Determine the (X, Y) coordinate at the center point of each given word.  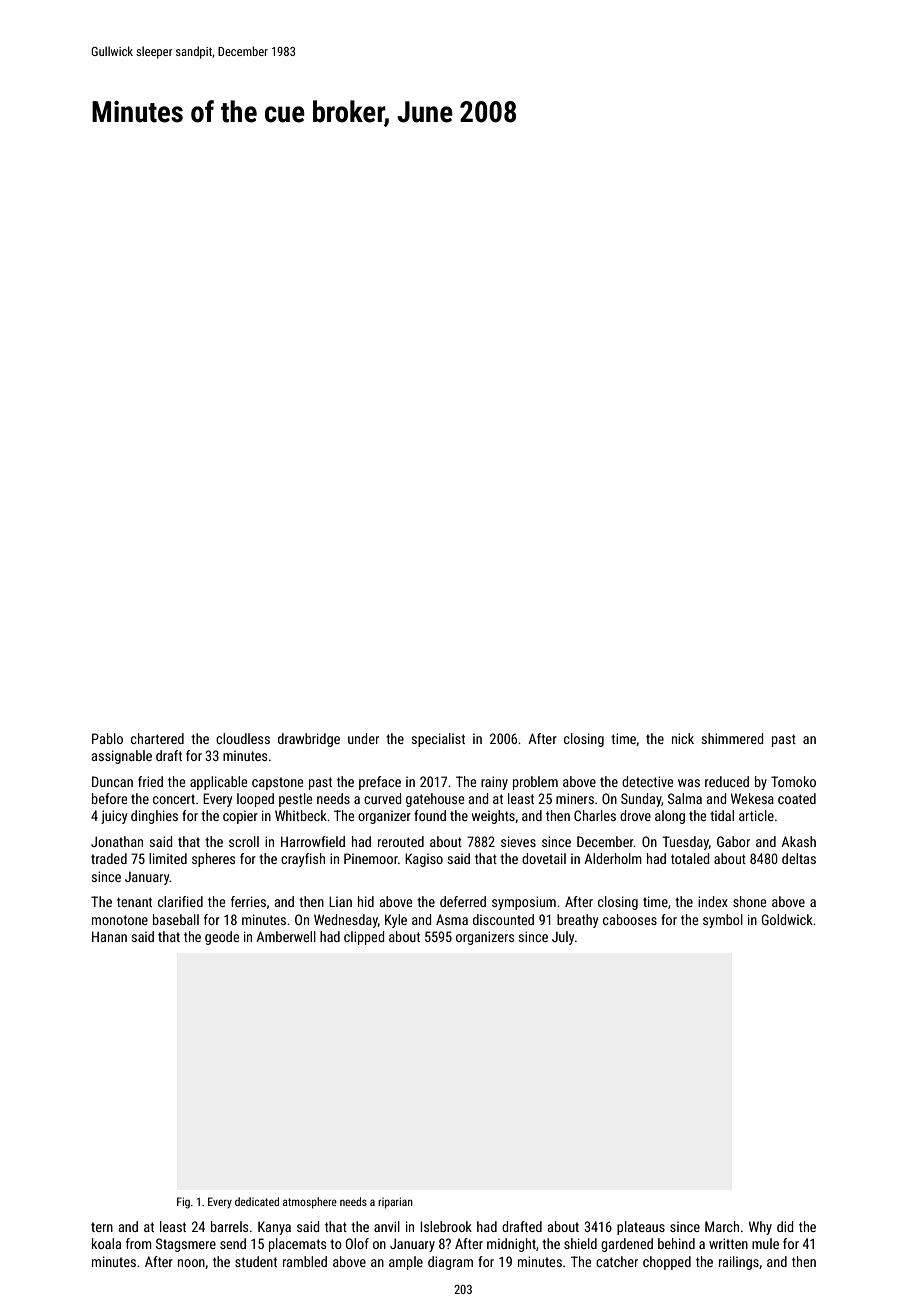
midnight (511, 1245)
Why (760, 1228)
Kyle (396, 921)
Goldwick (787, 919)
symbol (723, 921)
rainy (494, 783)
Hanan (109, 936)
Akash (798, 841)
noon (191, 1263)
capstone (277, 783)
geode (222, 938)
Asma (452, 919)
